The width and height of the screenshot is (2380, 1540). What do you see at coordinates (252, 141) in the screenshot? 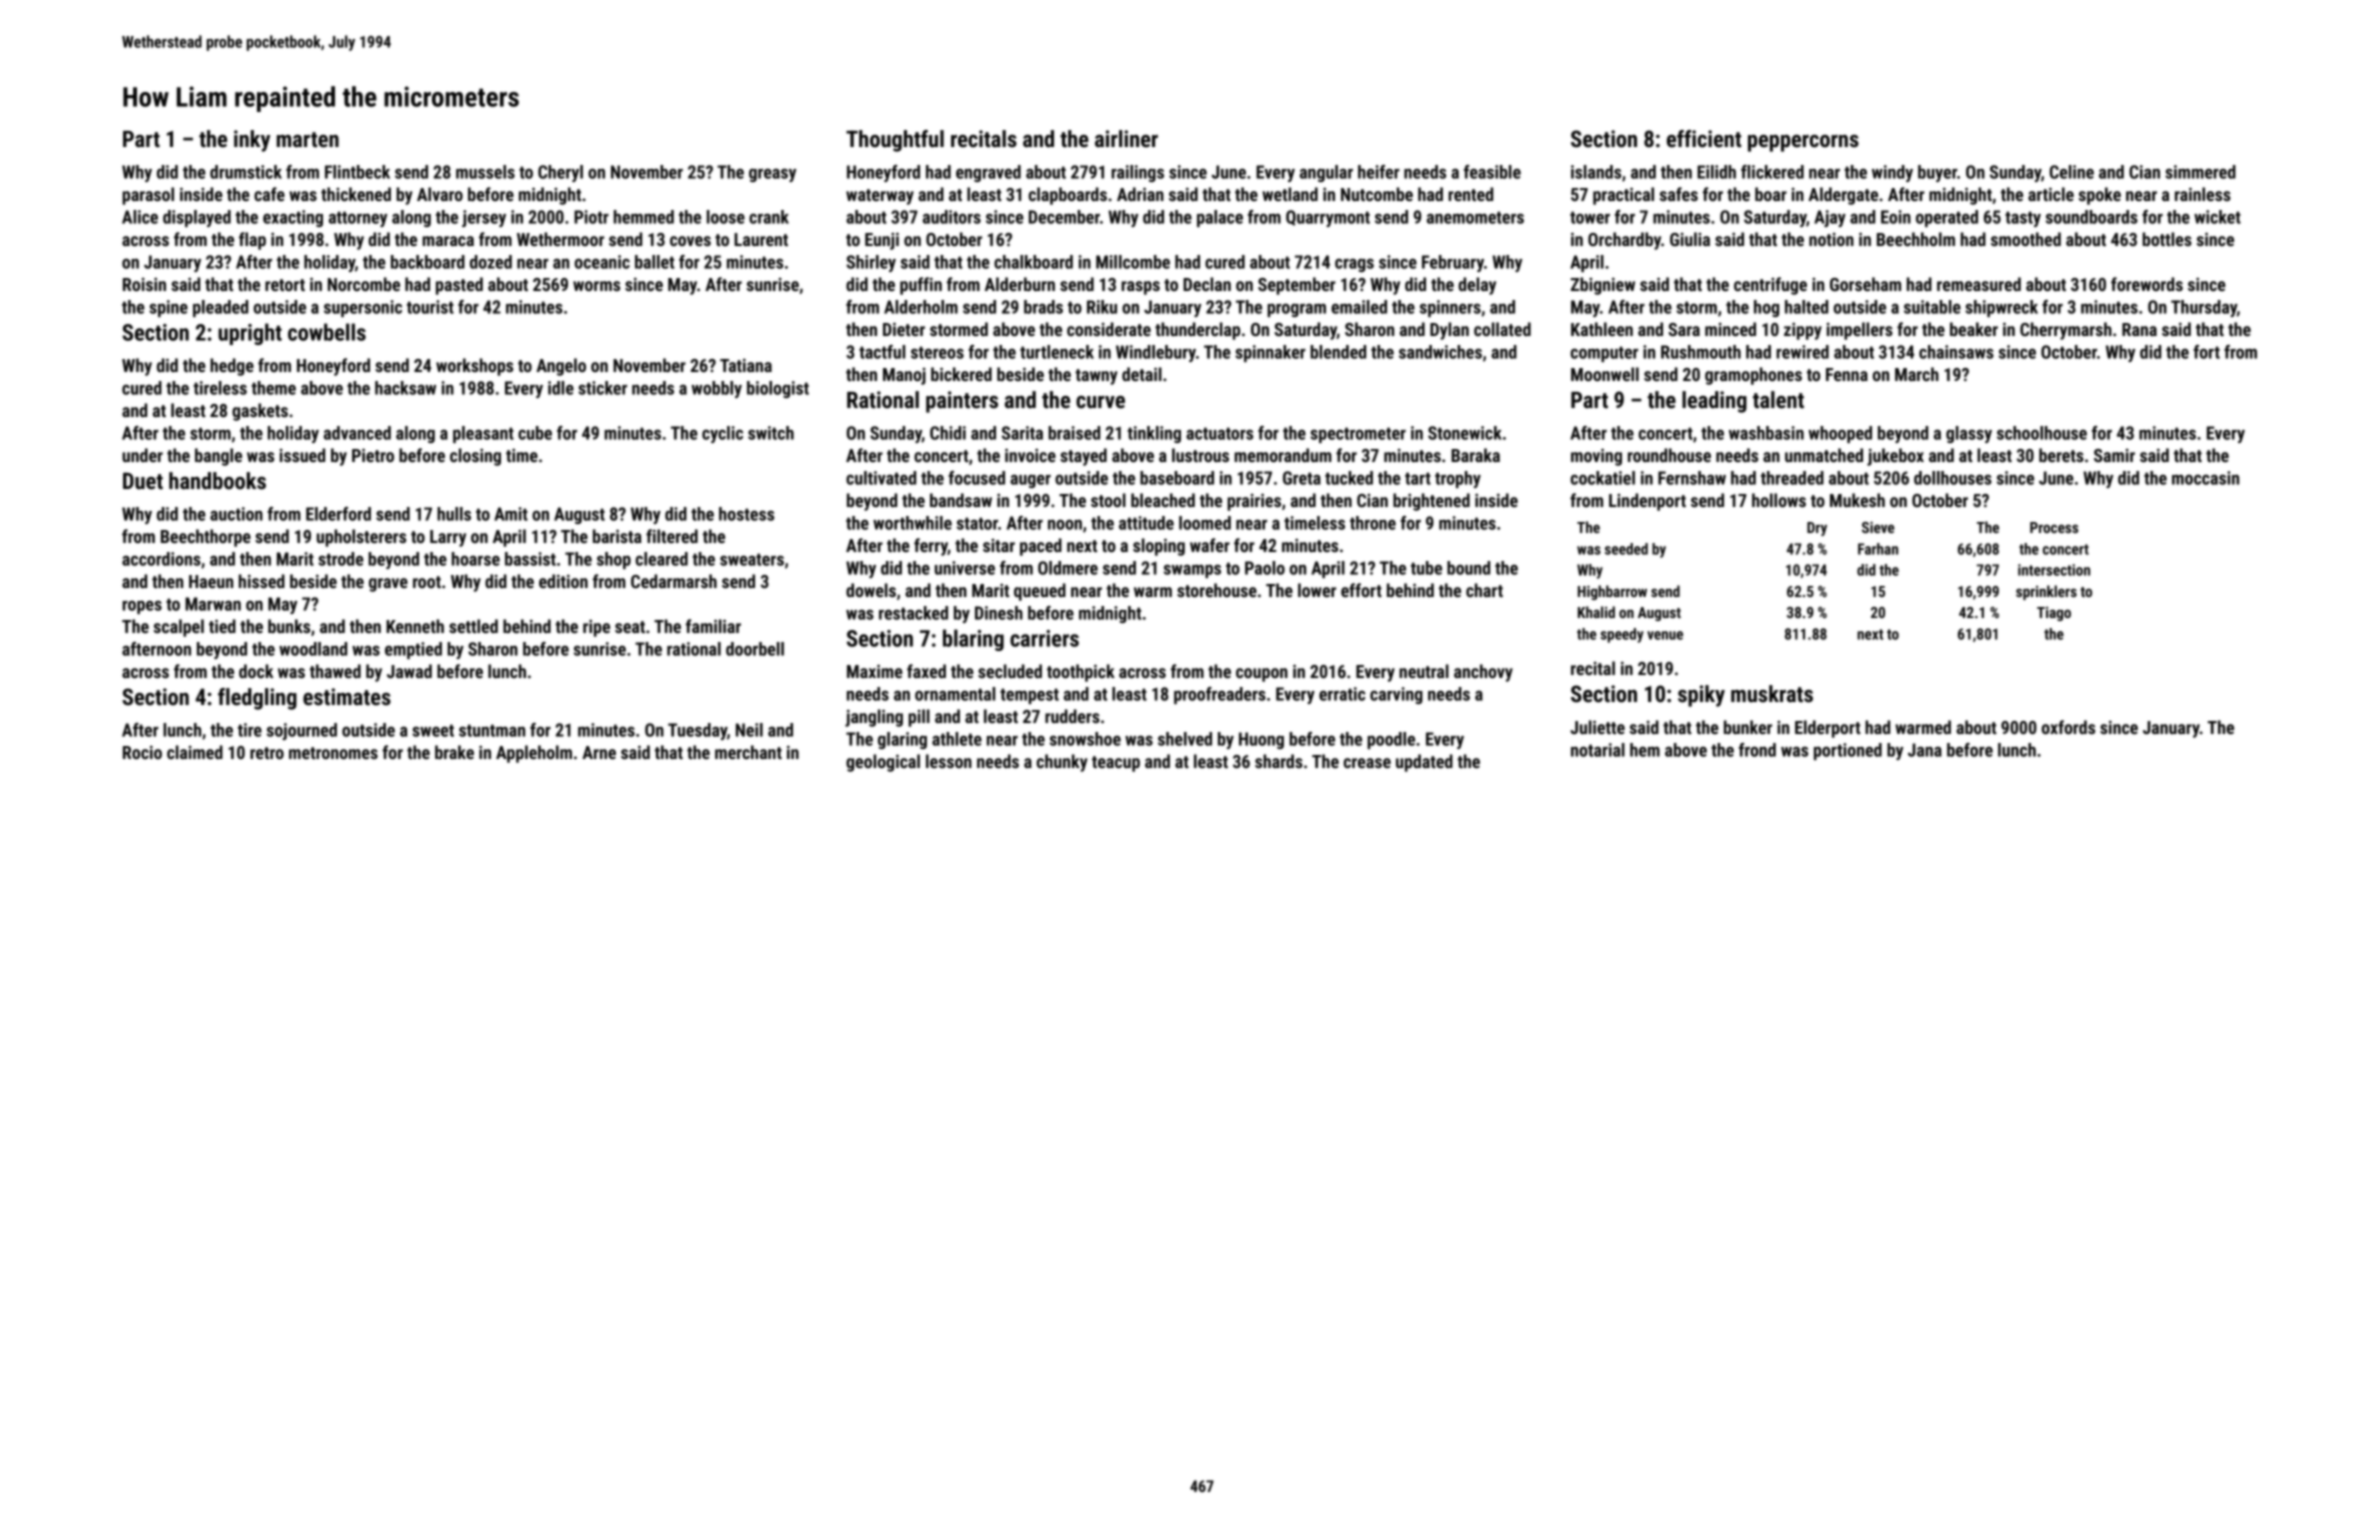
I see `inky` at bounding box center [252, 141].
